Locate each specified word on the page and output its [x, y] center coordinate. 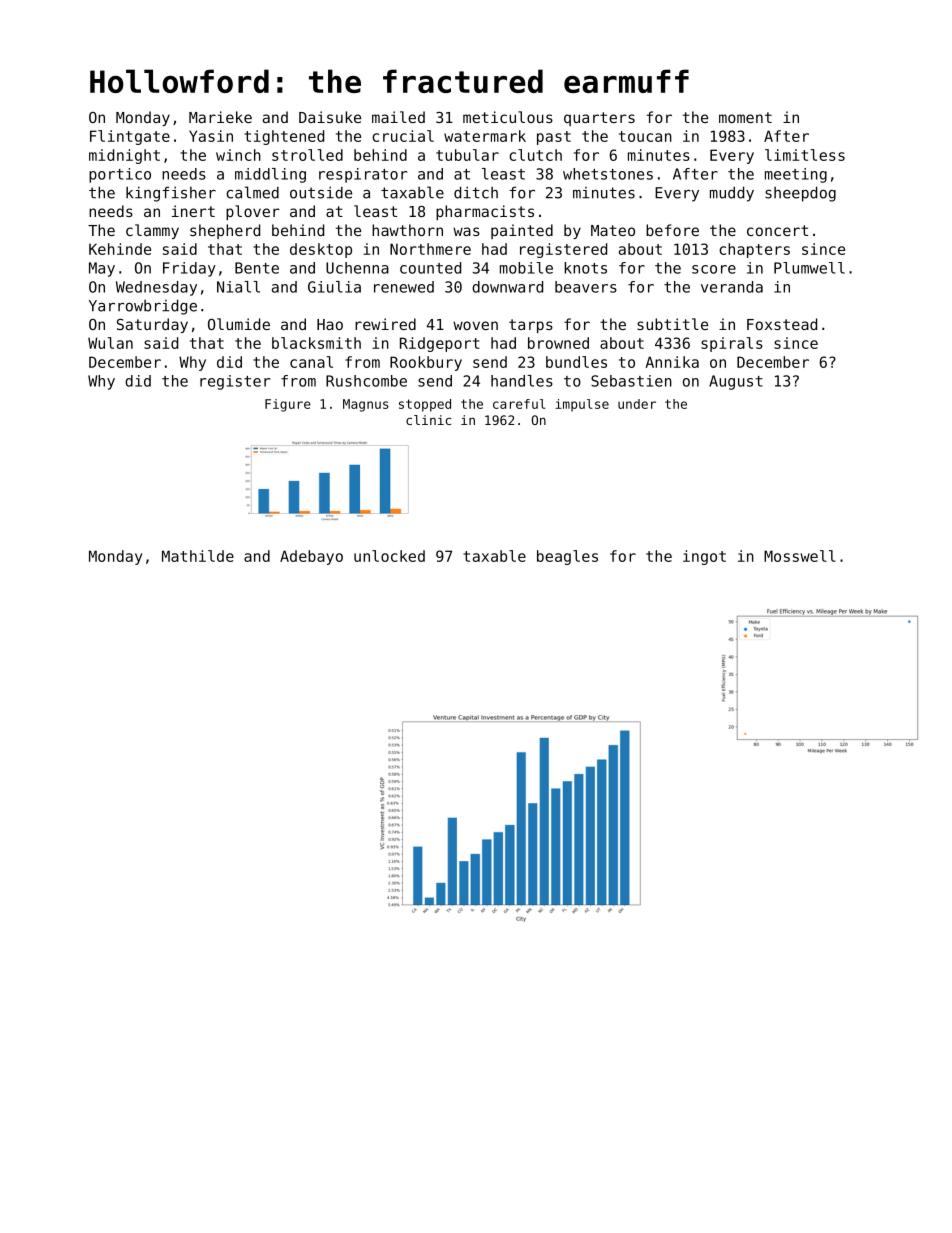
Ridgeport [440, 344]
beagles [567, 557]
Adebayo [311, 557]
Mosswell [800, 556]
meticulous [508, 117]
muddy [732, 194]
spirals [732, 344]
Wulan [110, 343]
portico [120, 175]
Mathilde [198, 556]
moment [745, 117]
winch [238, 155]
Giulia [334, 287]
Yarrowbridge [143, 307]
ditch [476, 192]
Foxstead [782, 324]
